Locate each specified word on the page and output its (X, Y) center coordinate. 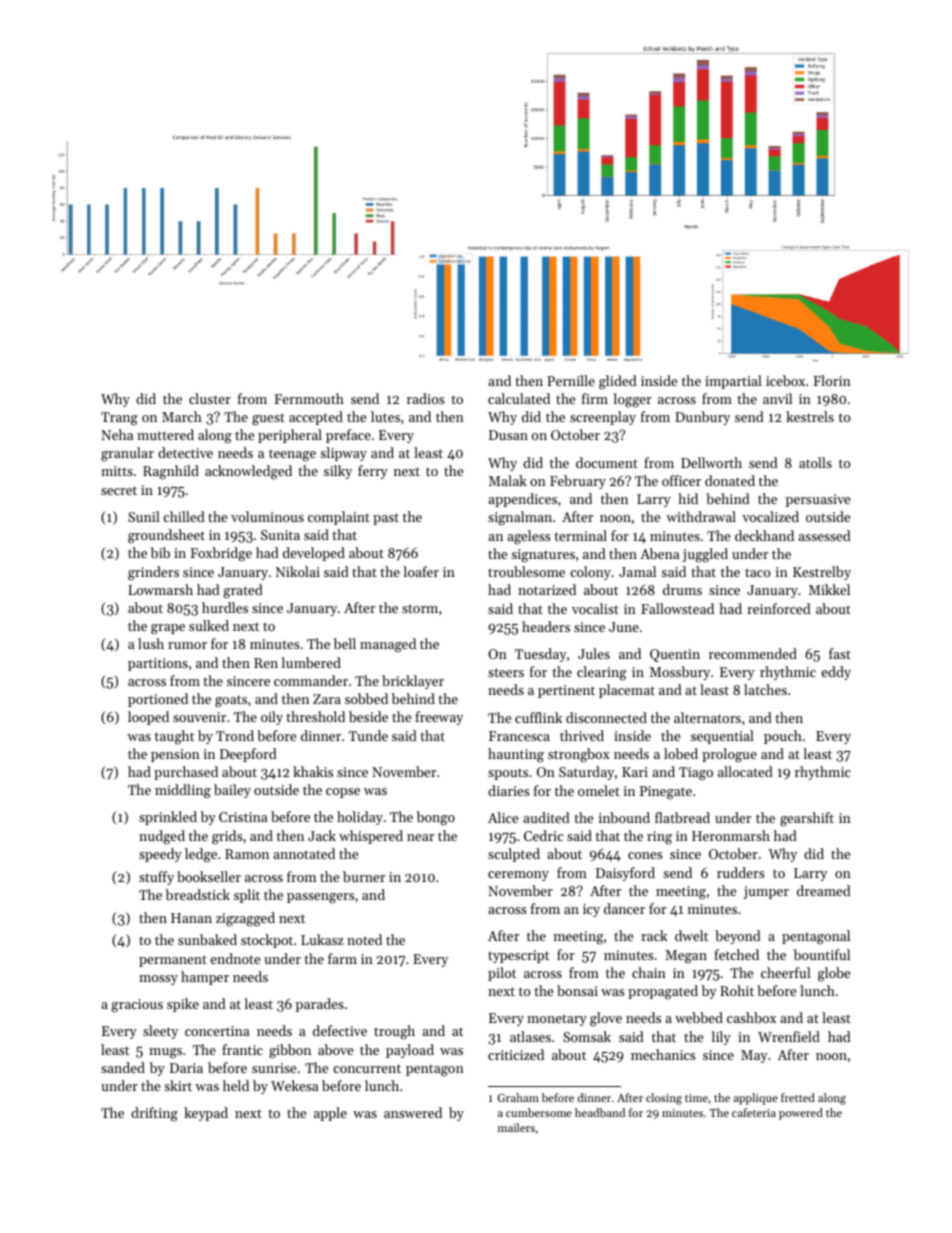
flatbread (682, 817)
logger (632, 400)
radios (425, 398)
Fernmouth (309, 398)
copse (343, 793)
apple (330, 1114)
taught (174, 737)
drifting (154, 1114)
